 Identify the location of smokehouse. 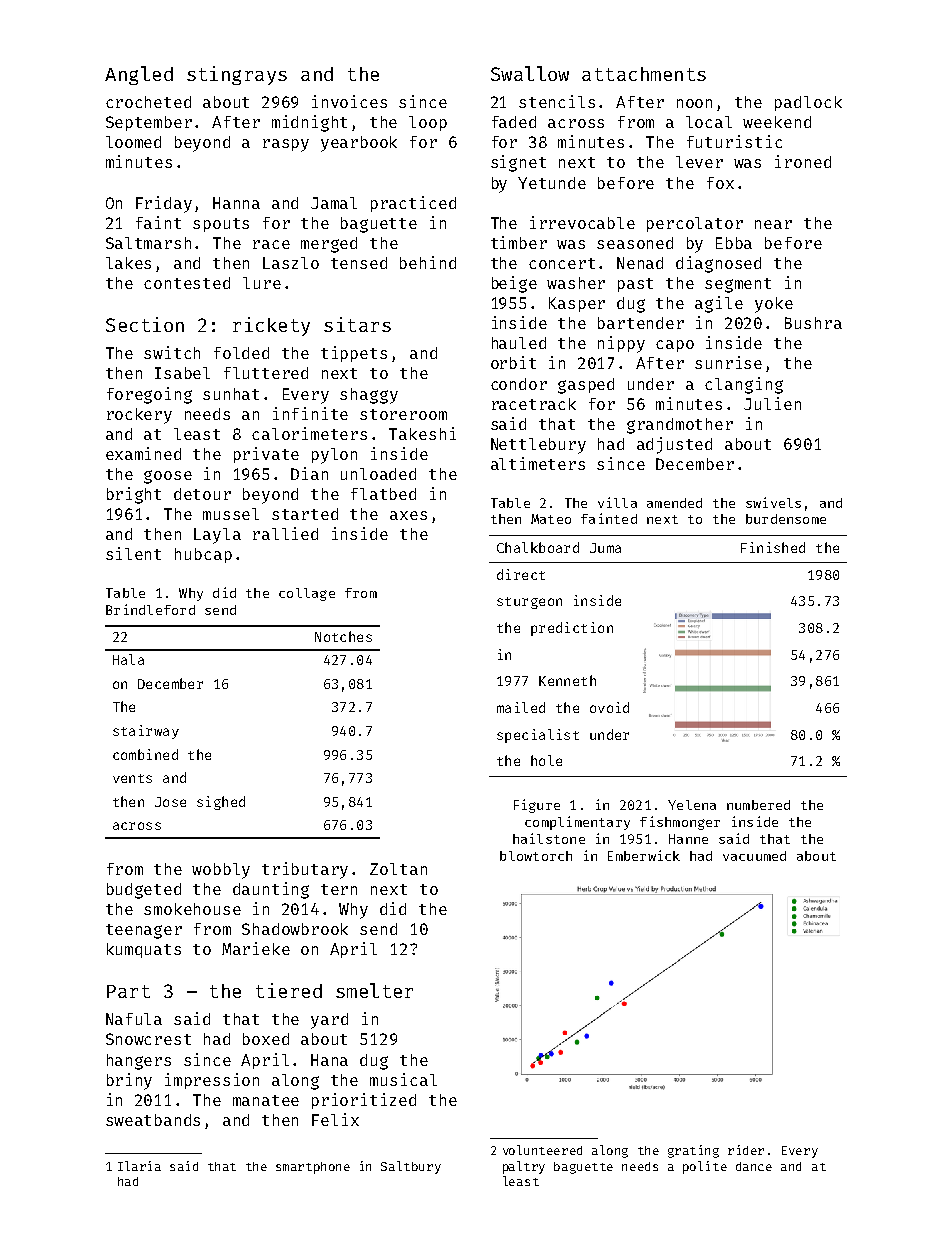
(192, 909).
